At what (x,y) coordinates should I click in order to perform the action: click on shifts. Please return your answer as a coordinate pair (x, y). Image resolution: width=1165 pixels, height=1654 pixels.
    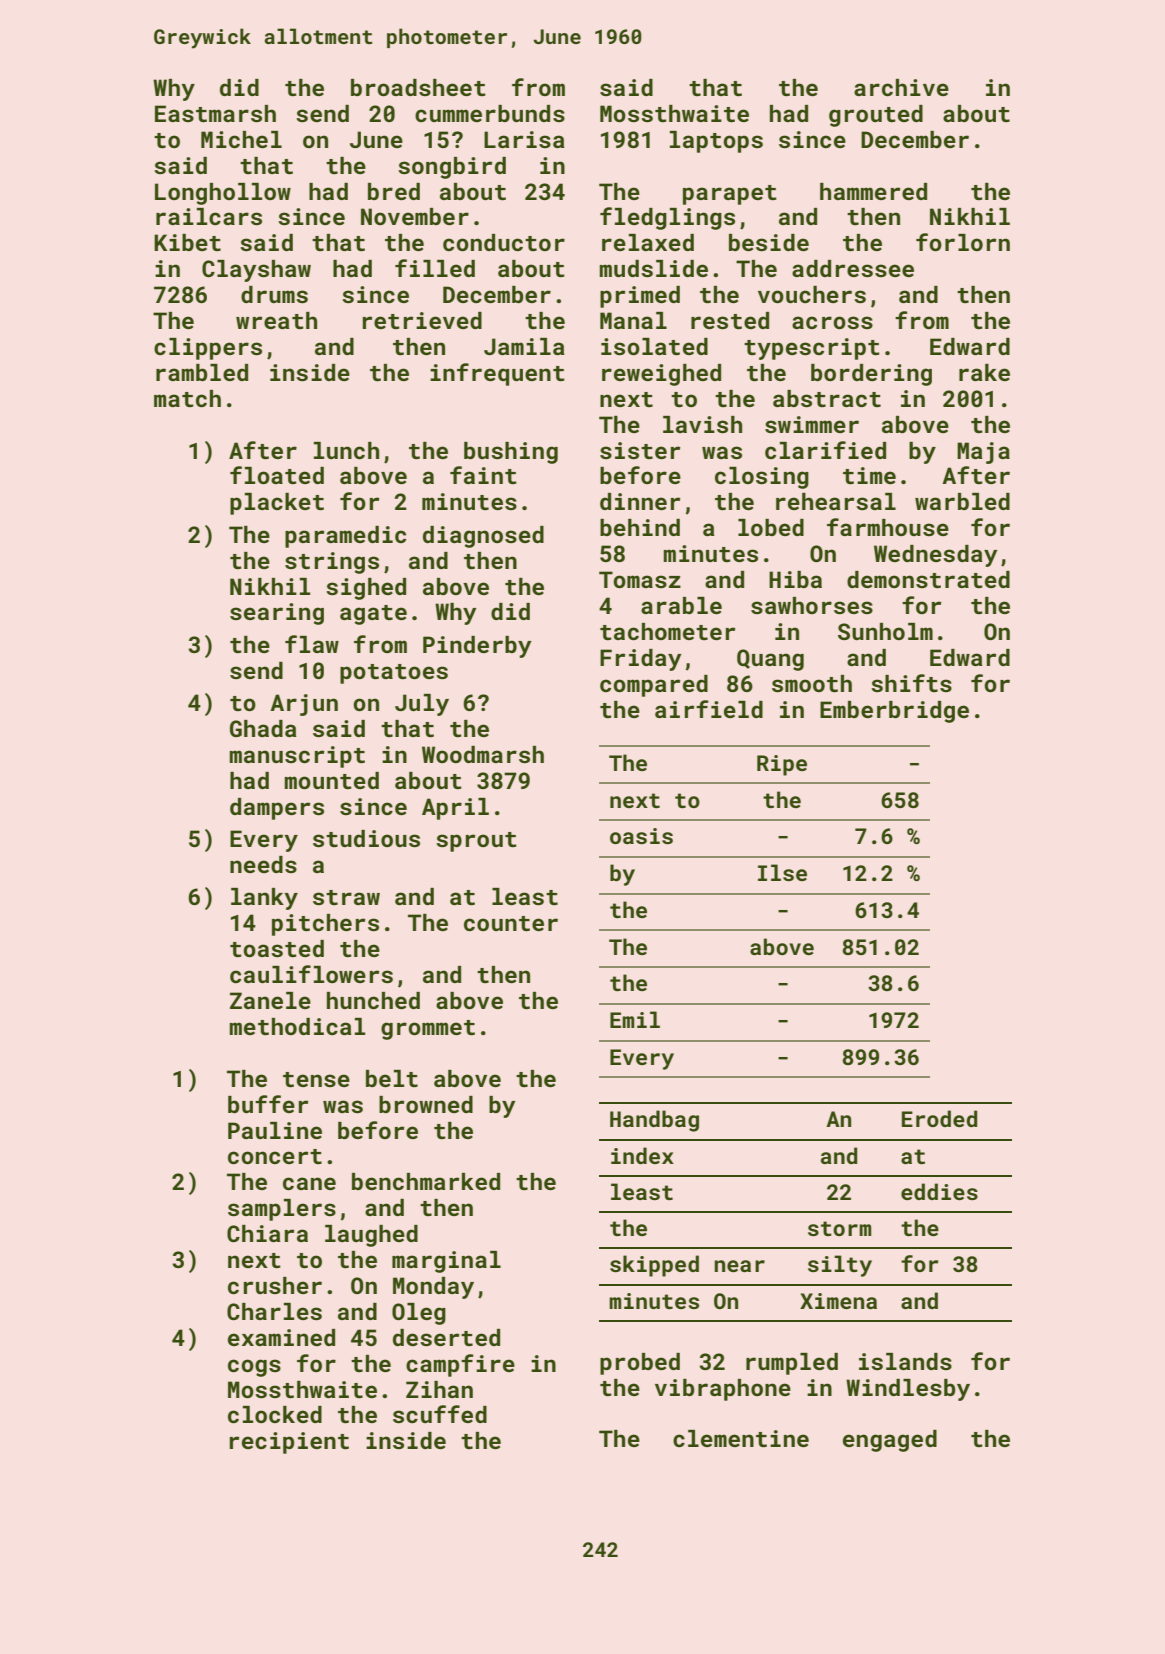
    Looking at the image, I should click on (911, 683).
